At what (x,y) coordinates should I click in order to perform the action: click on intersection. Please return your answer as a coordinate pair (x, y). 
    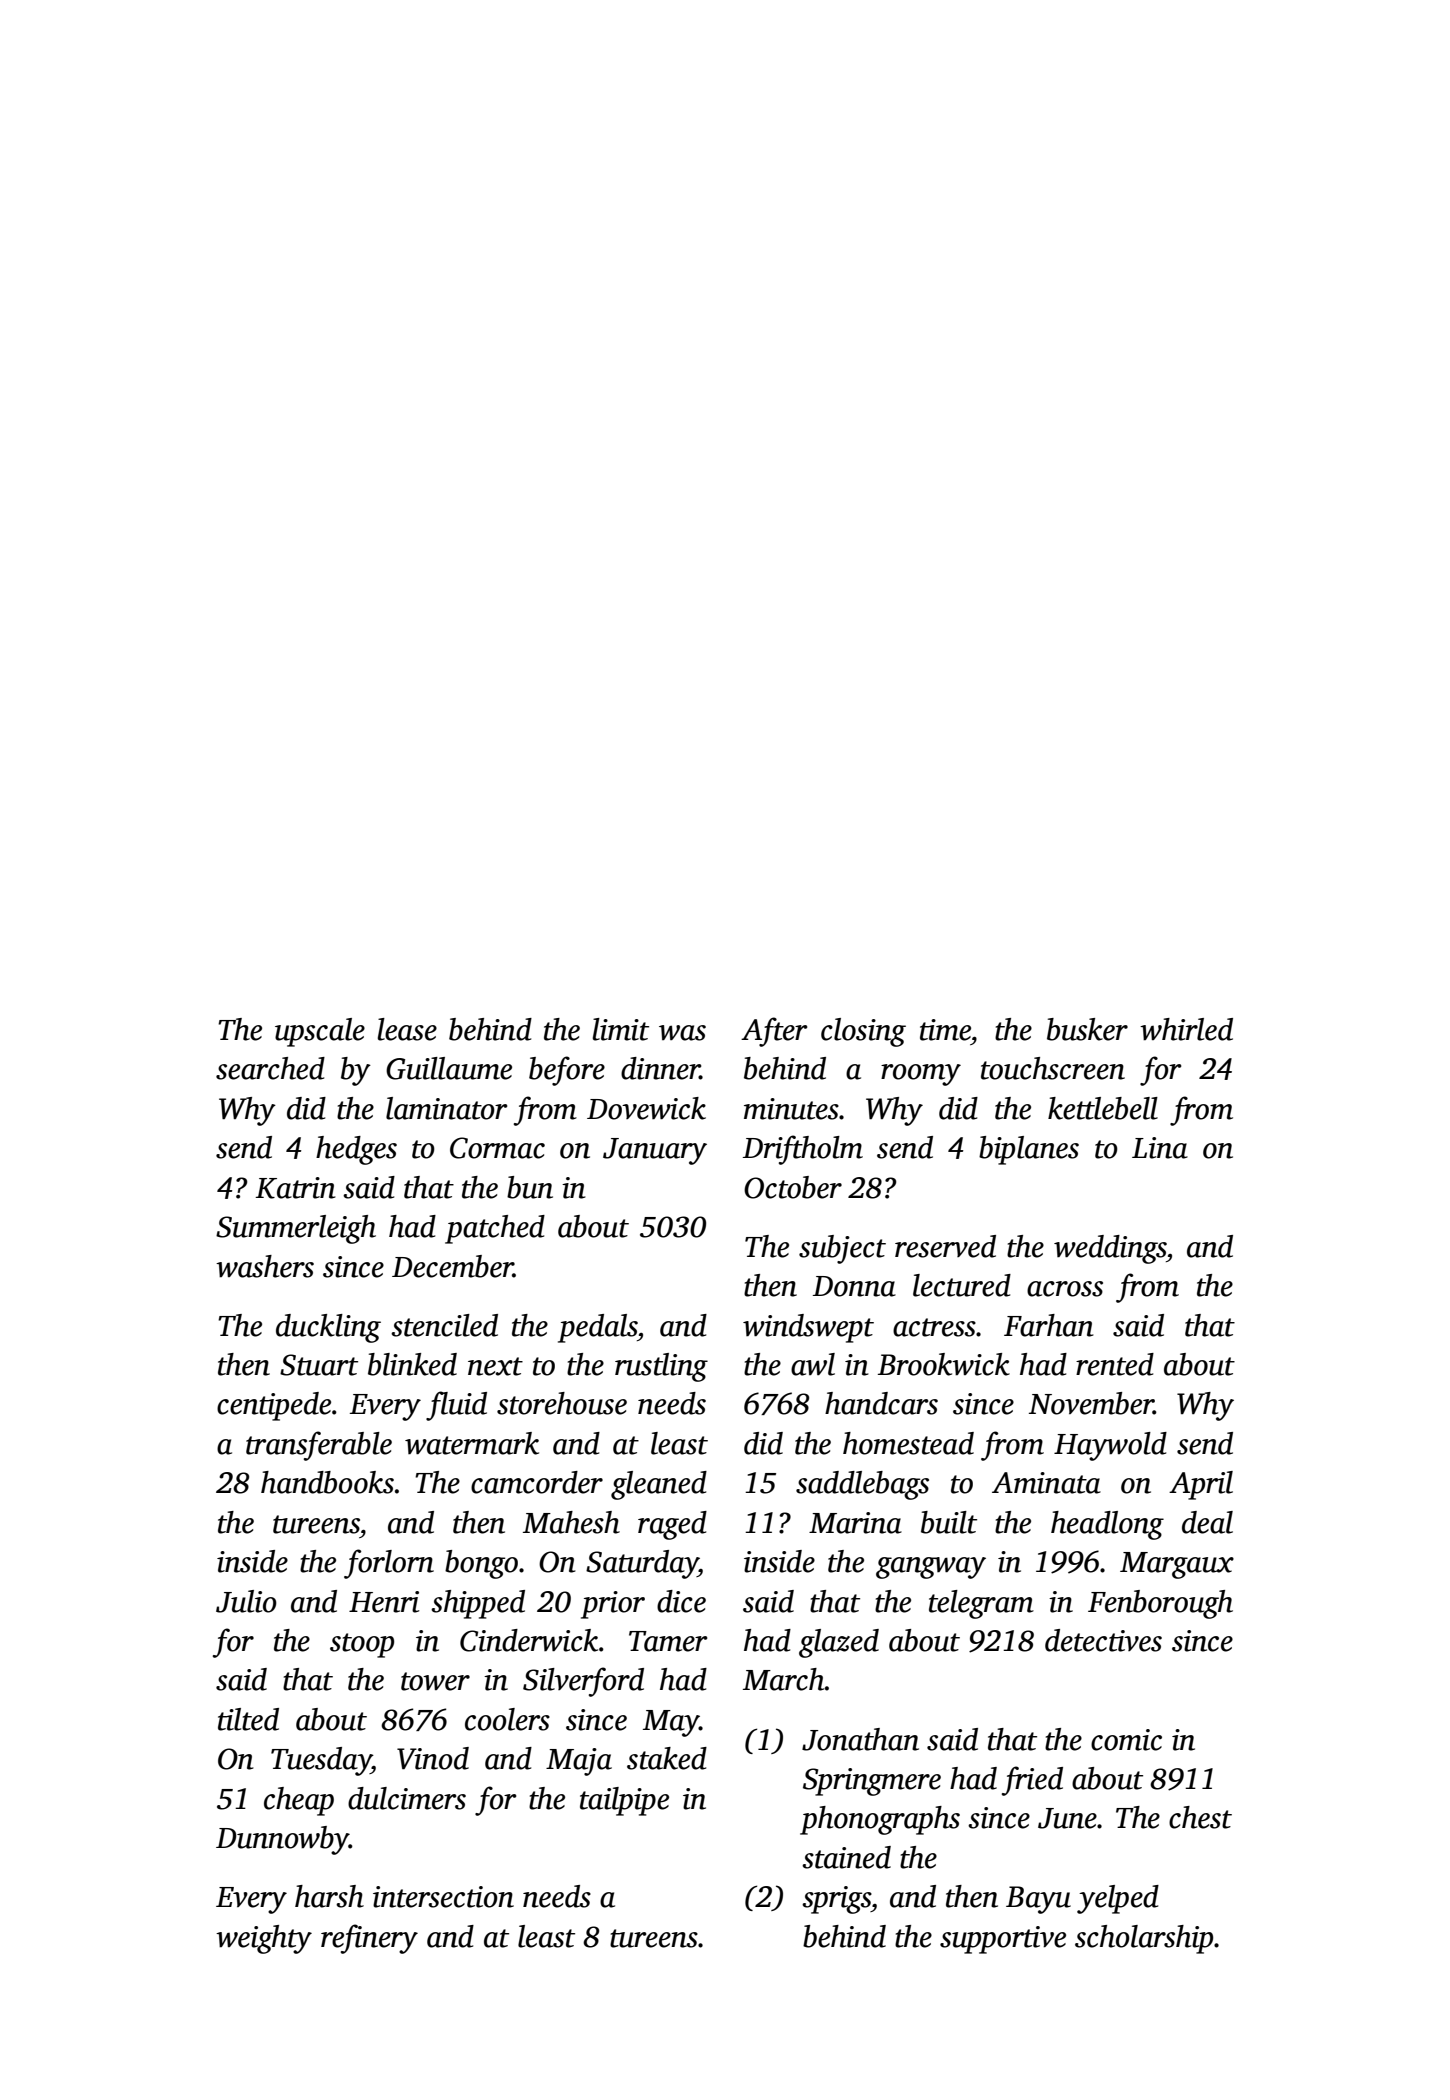
    Looking at the image, I should click on (443, 1897).
